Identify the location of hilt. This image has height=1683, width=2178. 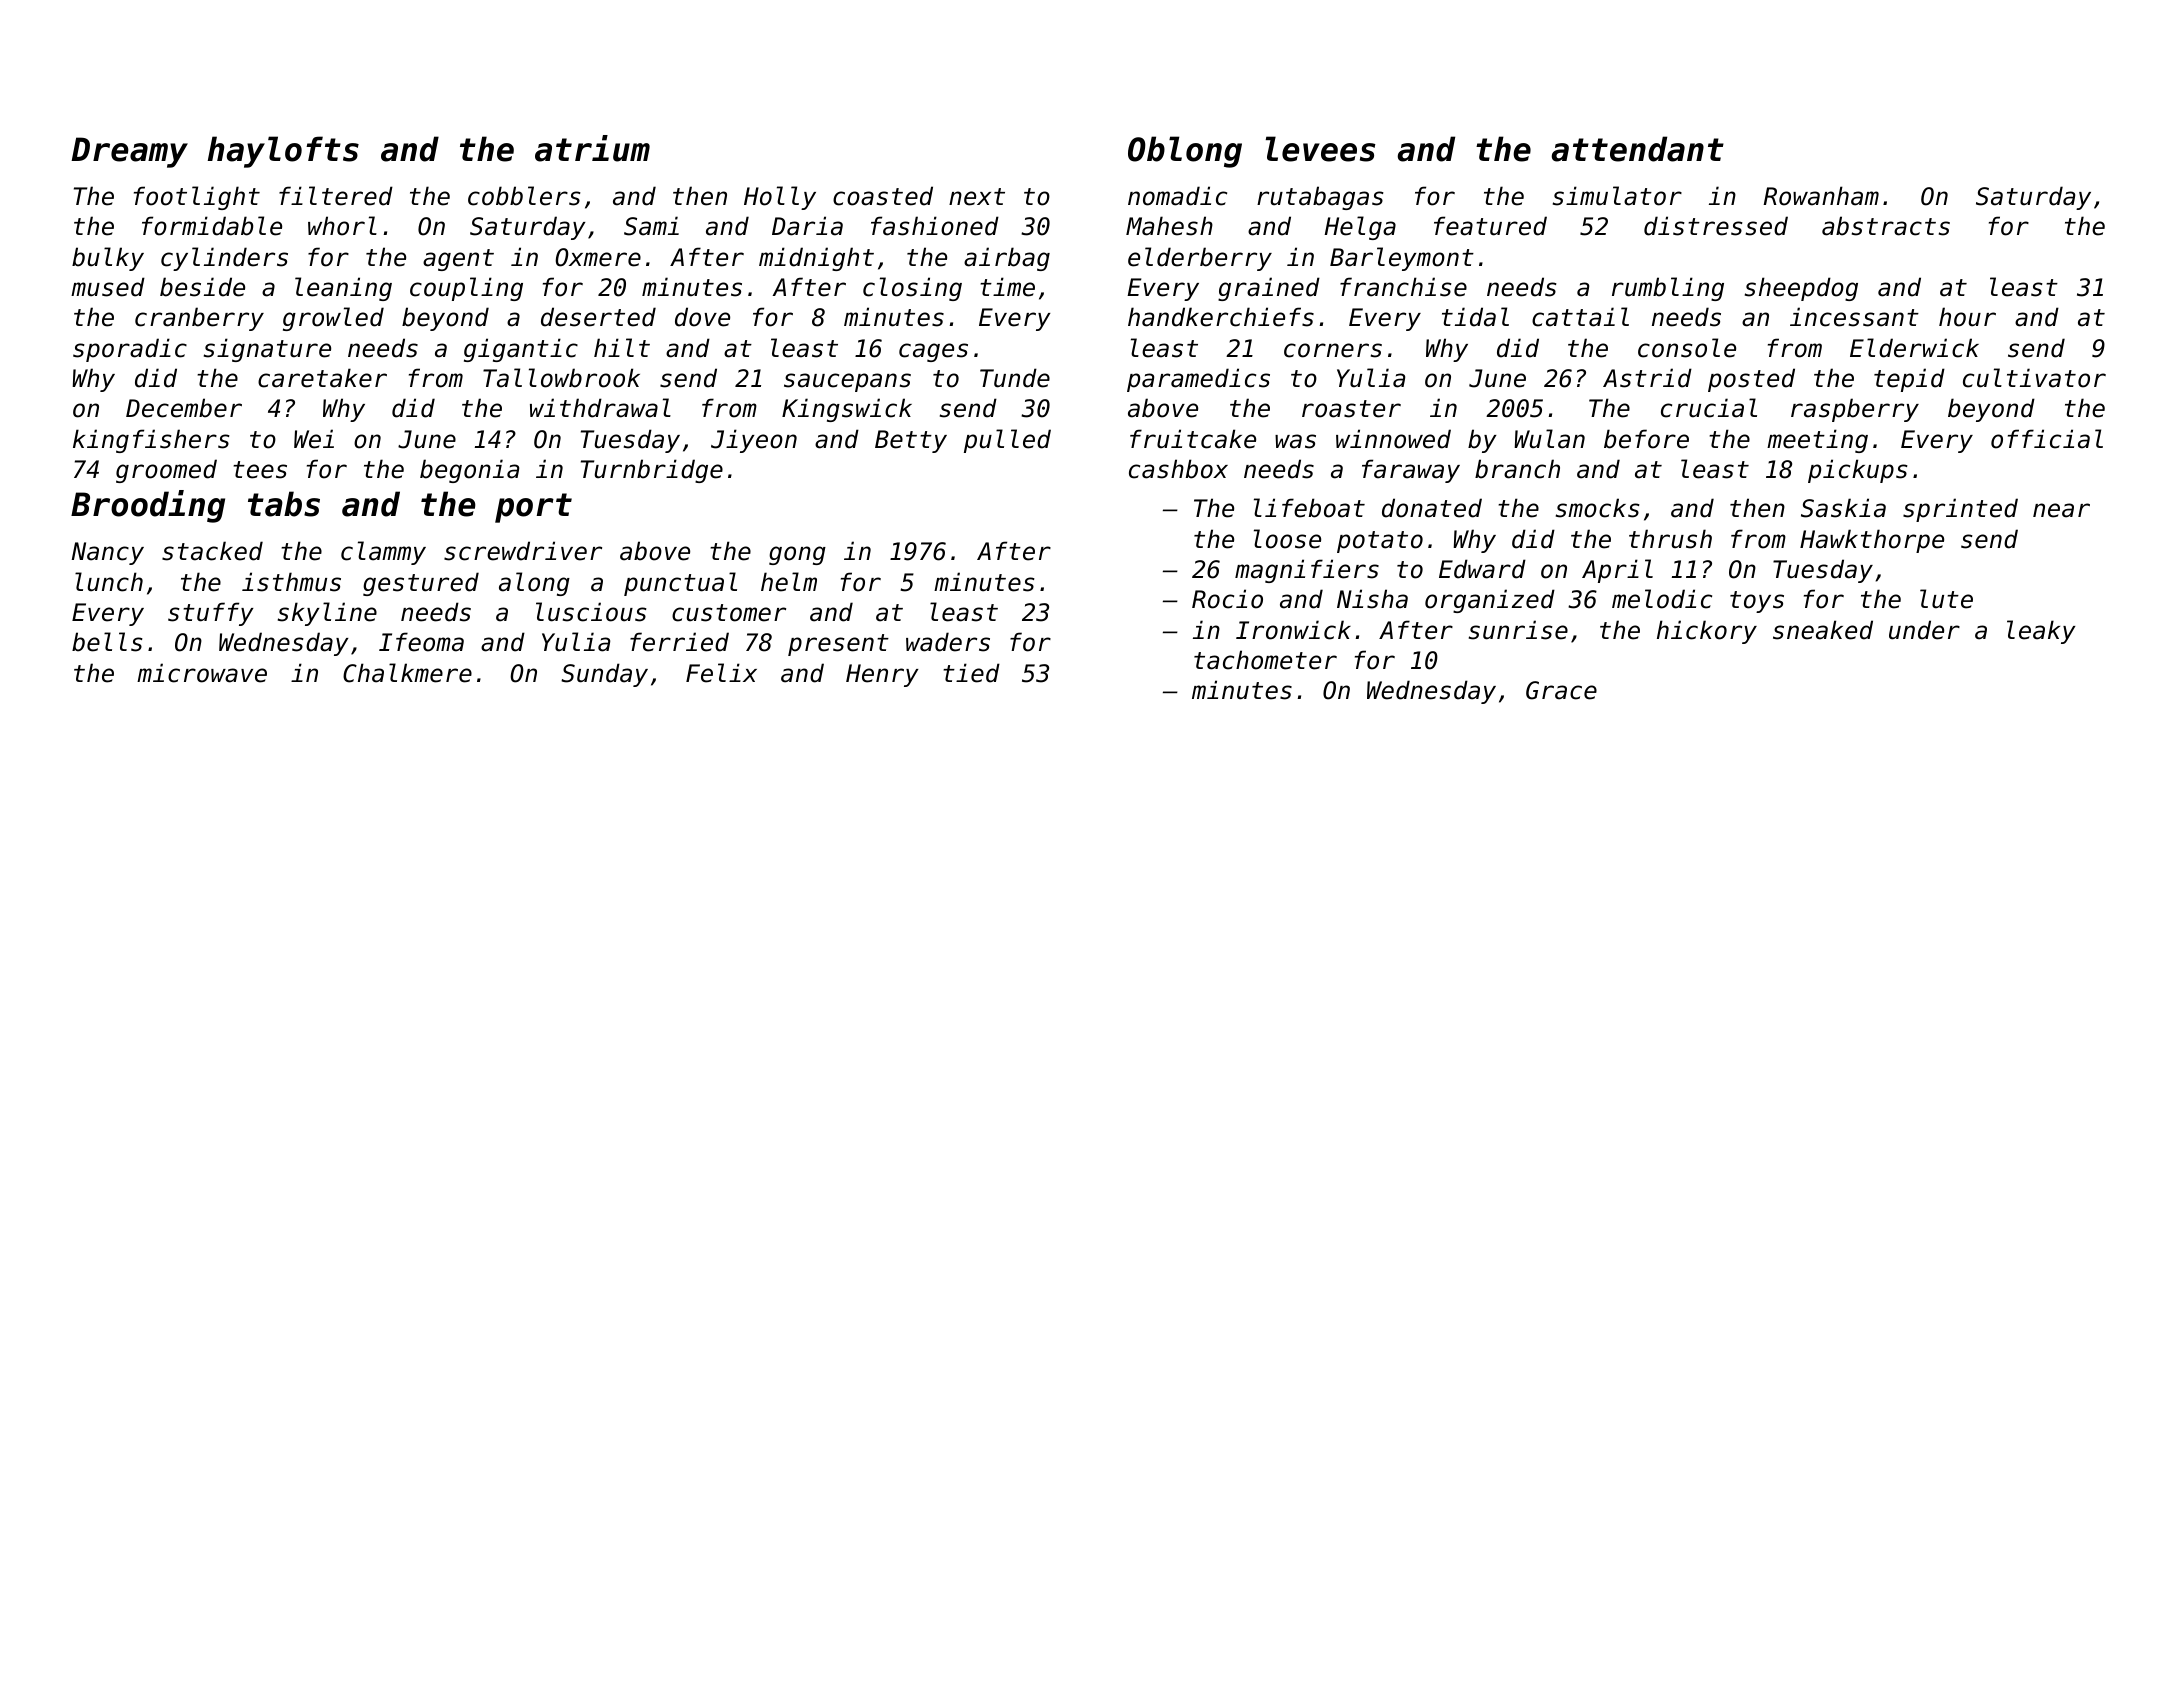
(622, 347).
